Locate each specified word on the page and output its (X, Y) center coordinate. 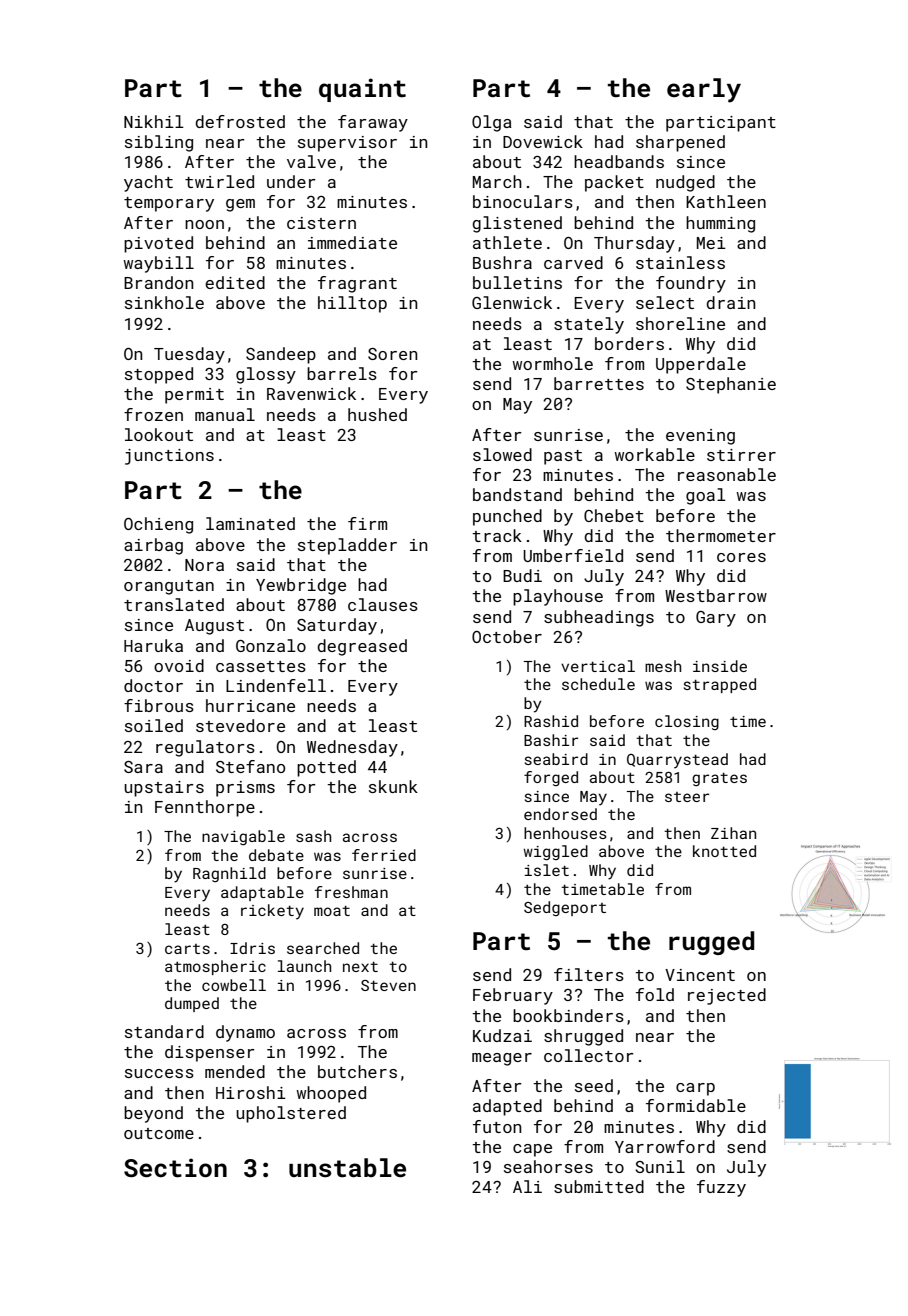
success (159, 1073)
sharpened (680, 143)
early (704, 90)
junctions (169, 457)
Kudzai (502, 1035)
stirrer (741, 455)
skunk (393, 786)
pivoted (158, 244)
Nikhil (154, 121)
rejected (727, 996)
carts (187, 949)
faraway (373, 123)
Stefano (250, 766)
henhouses (565, 833)
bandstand (517, 494)
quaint (362, 90)
